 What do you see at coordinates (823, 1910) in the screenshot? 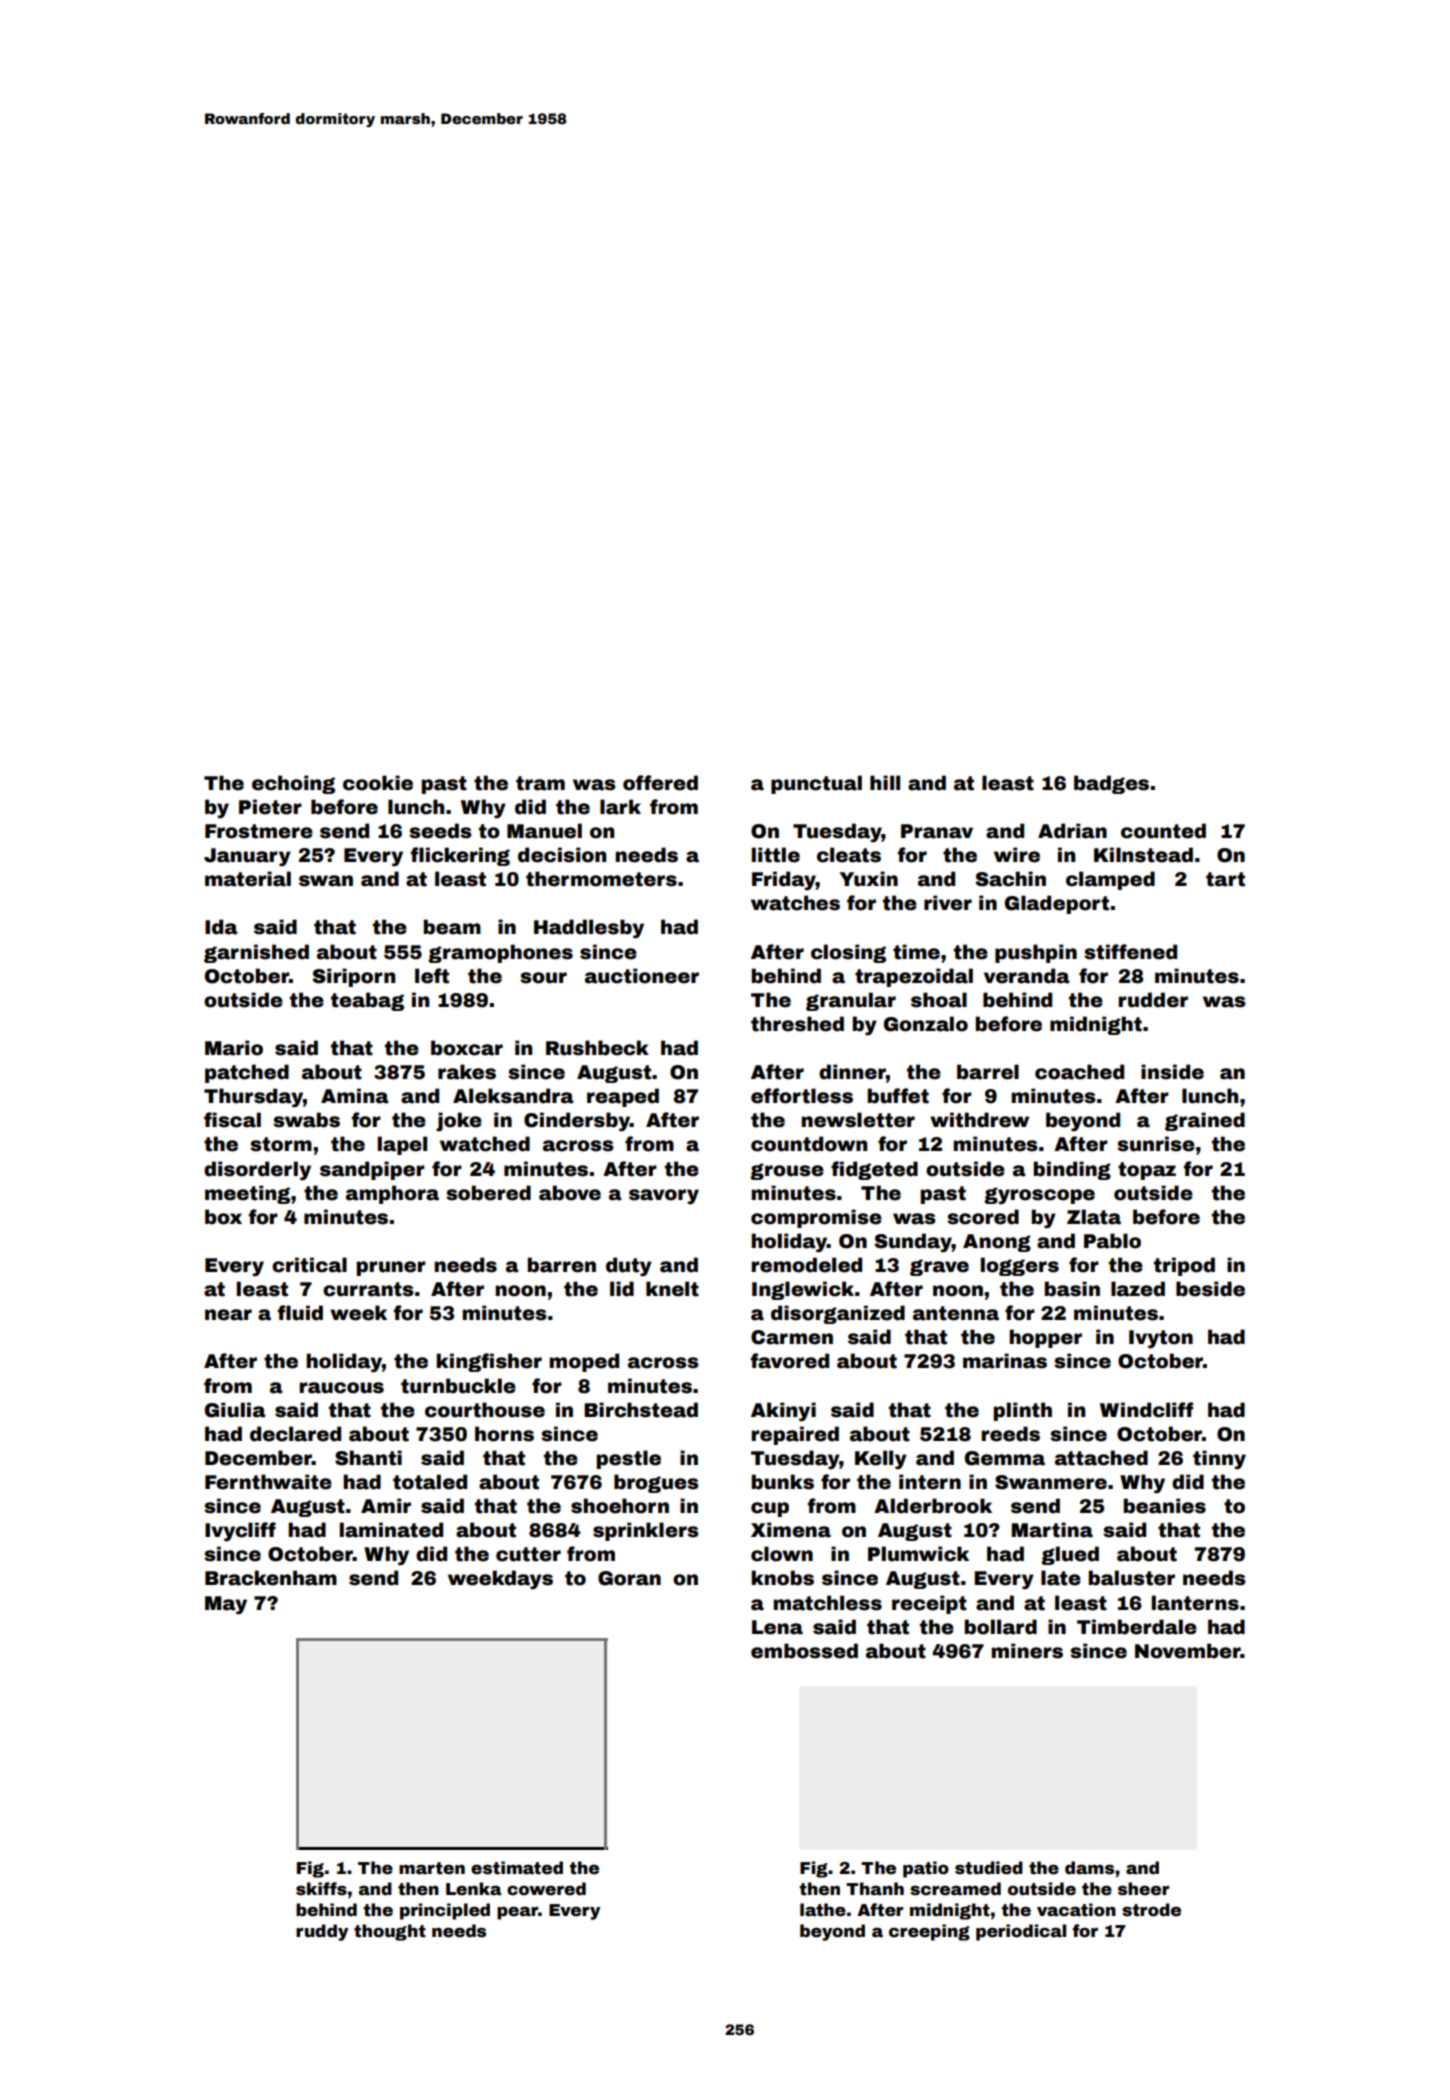
I see `lathe` at bounding box center [823, 1910].
